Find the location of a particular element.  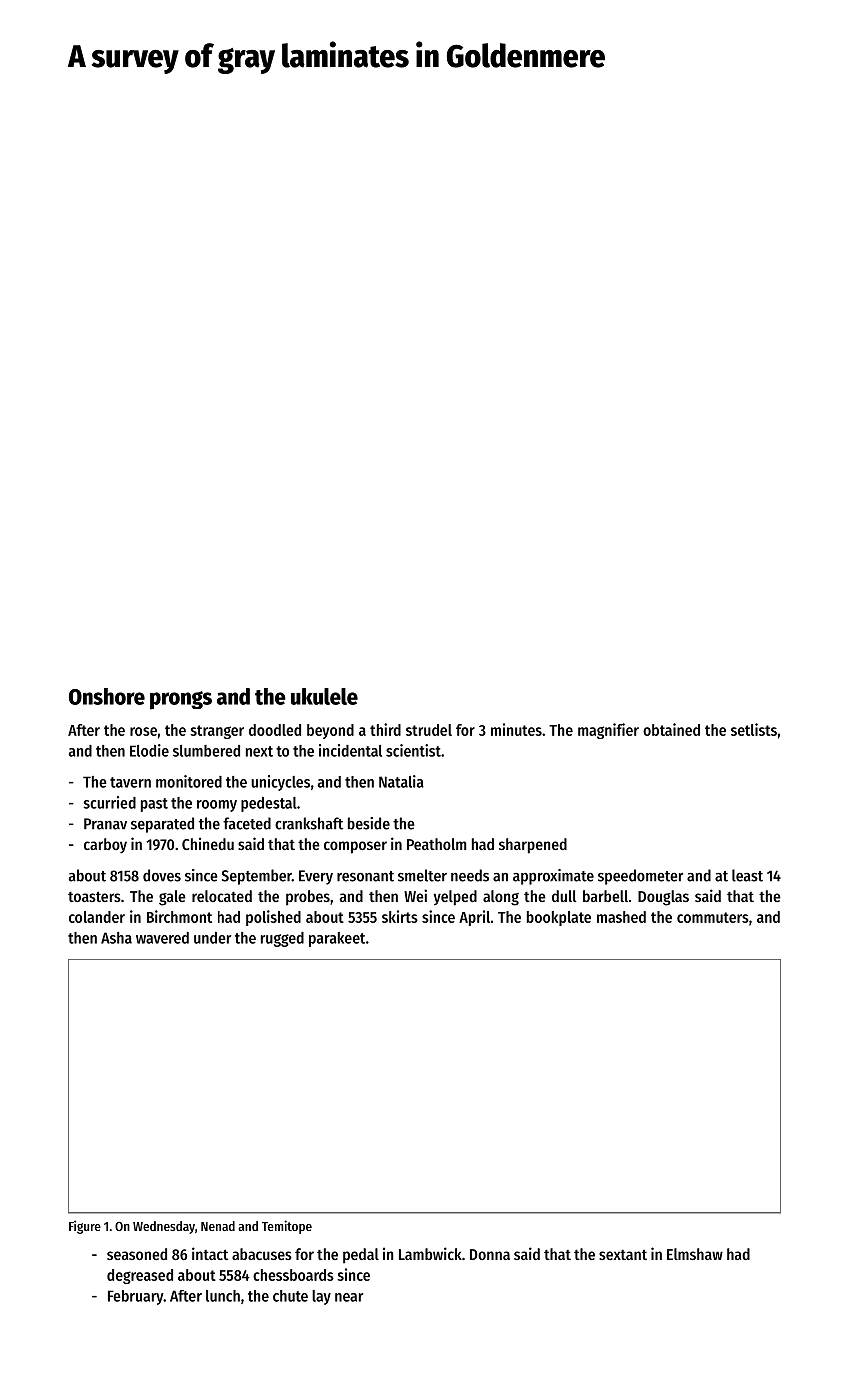

speedometer is located at coordinates (640, 877).
